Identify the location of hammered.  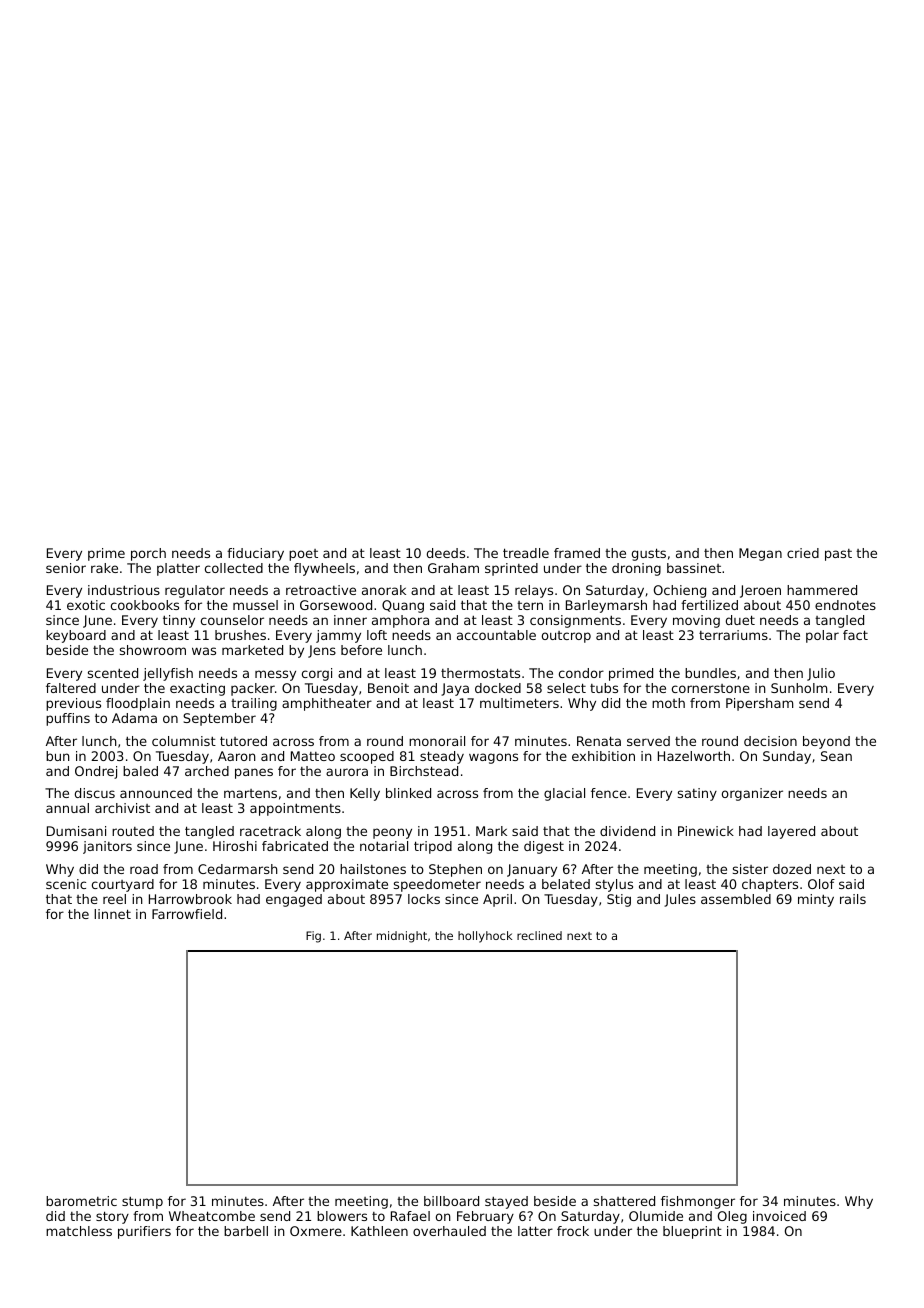
(822, 590).
